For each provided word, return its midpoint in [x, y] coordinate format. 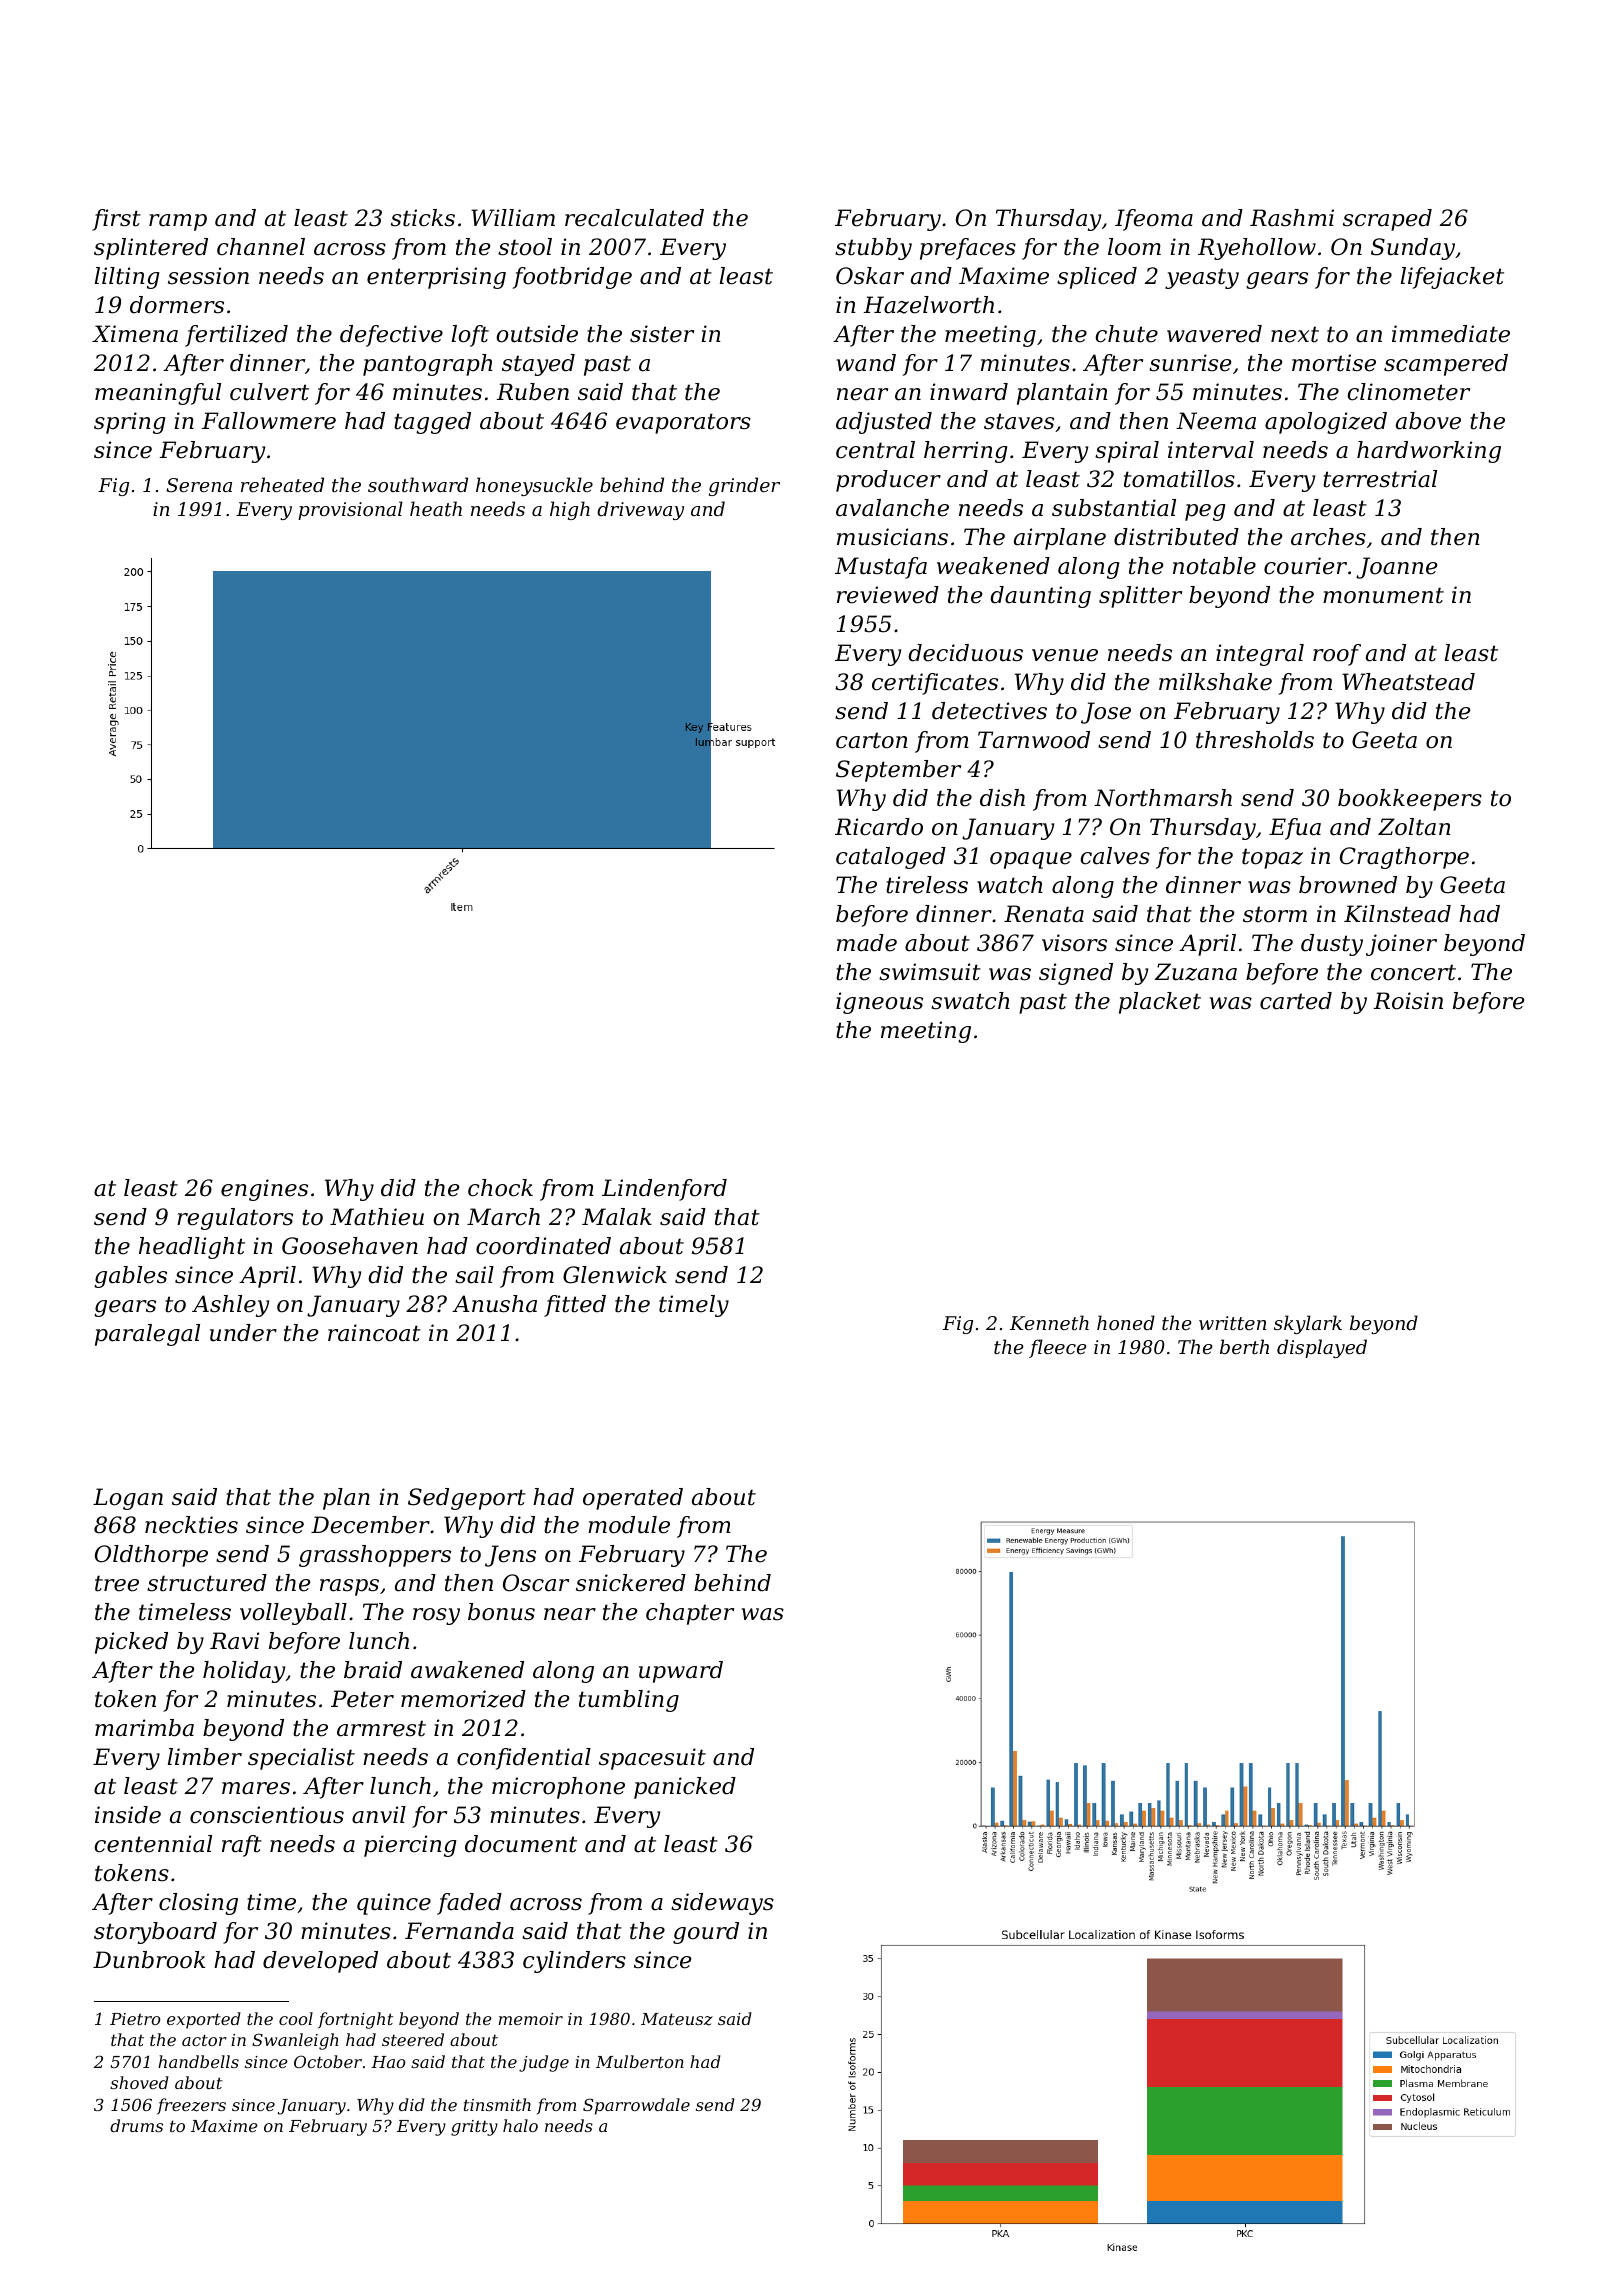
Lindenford [664, 1190]
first [116, 220]
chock [500, 1188]
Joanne [1396, 568]
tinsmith [497, 2104]
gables [130, 1277]
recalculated [634, 218]
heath [436, 508]
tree [117, 1583]
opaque [1031, 860]
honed [1126, 1322]
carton [872, 740]
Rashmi [1292, 218]
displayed [1322, 1348]
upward [681, 1672]
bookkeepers [1410, 800]
